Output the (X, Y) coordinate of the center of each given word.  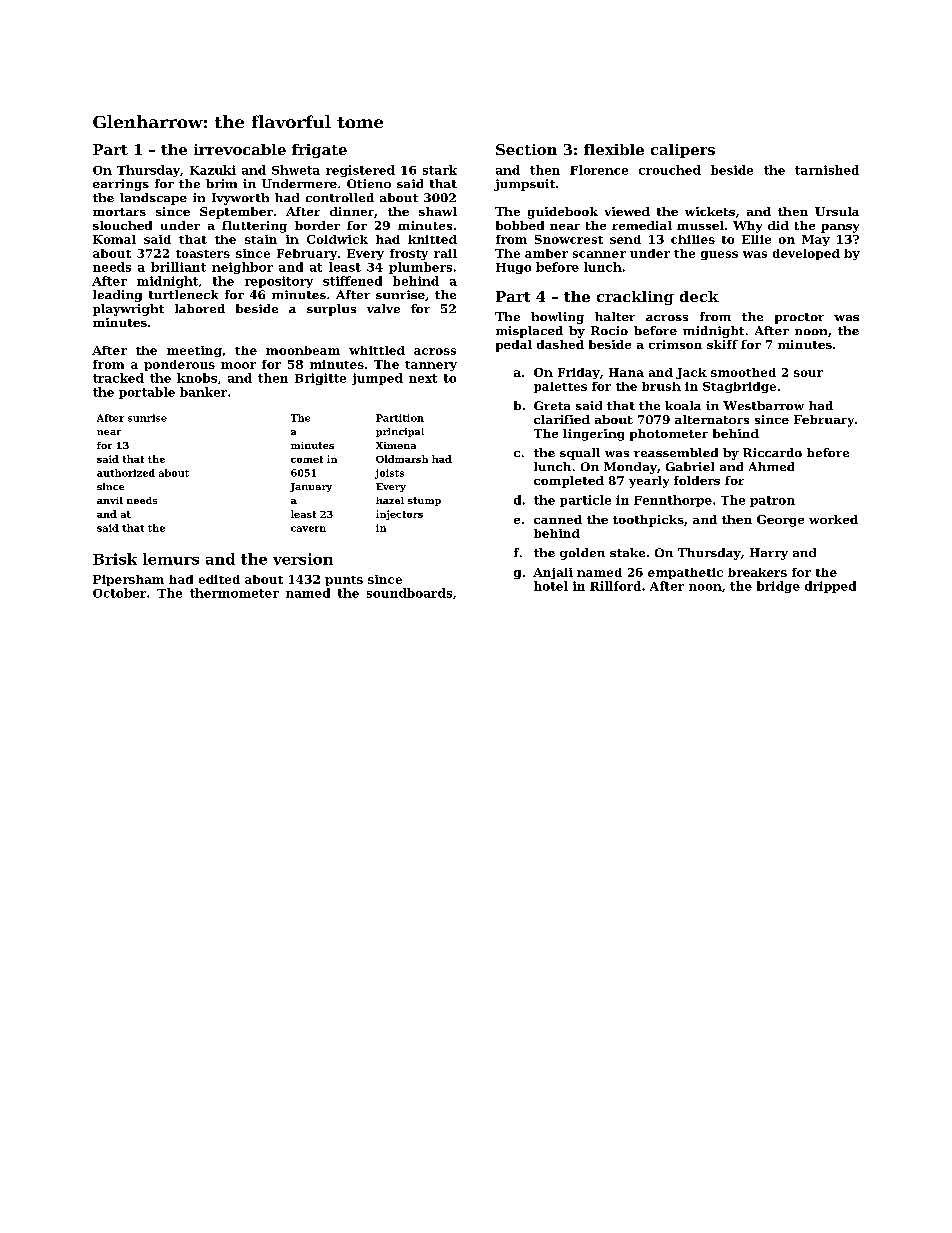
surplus (331, 310)
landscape (153, 199)
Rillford (615, 586)
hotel (551, 586)
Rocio (609, 330)
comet (307, 459)
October (119, 593)
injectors (399, 515)
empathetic (685, 573)
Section (526, 149)
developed (806, 254)
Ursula (837, 211)
